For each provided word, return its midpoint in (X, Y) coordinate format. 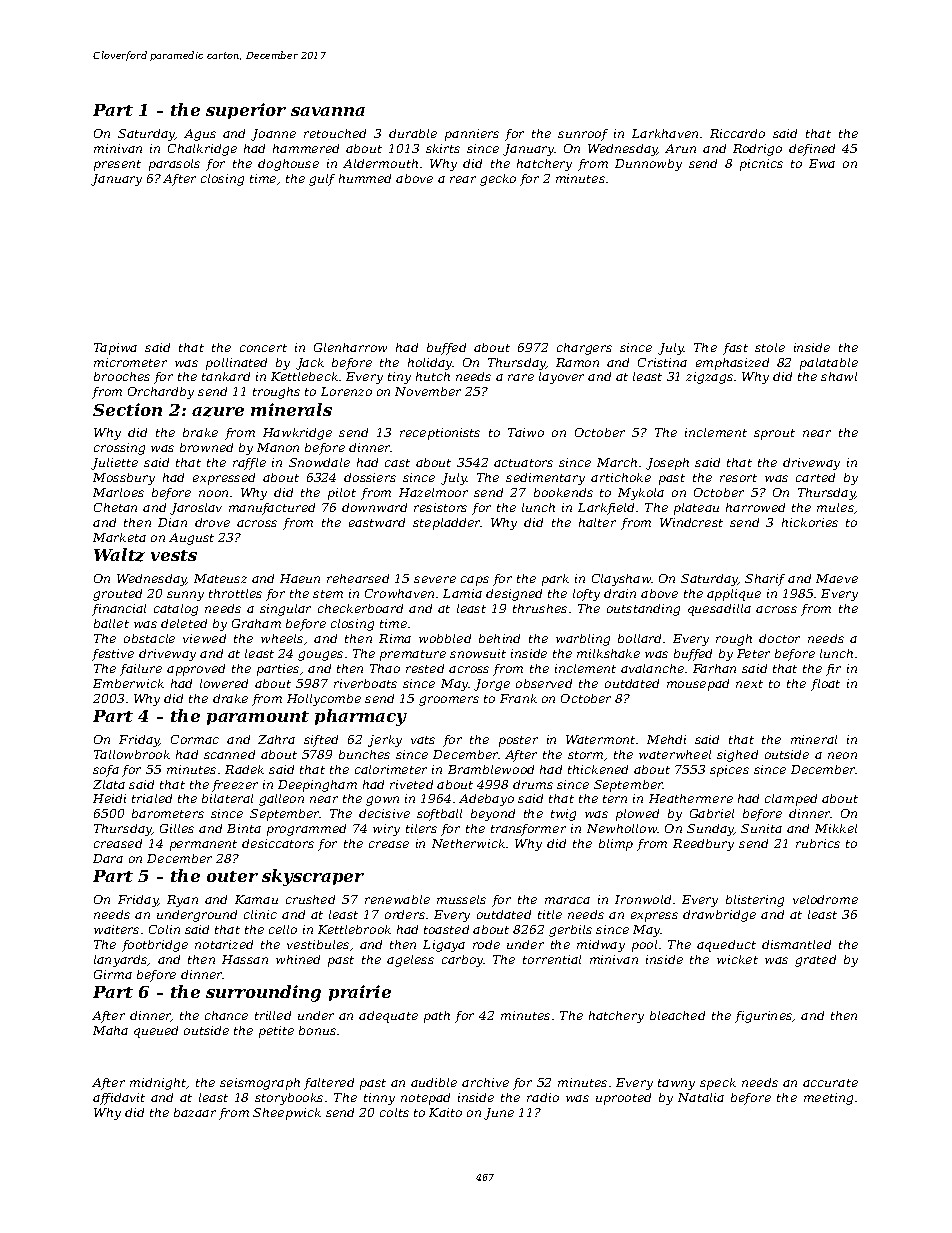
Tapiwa (115, 349)
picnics (761, 165)
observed (544, 683)
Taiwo (526, 432)
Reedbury (703, 845)
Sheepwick (287, 1114)
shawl (839, 376)
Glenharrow (350, 347)
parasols (174, 165)
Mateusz (220, 578)
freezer (235, 786)
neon (842, 755)
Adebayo (486, 800)
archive (485, 1082)
